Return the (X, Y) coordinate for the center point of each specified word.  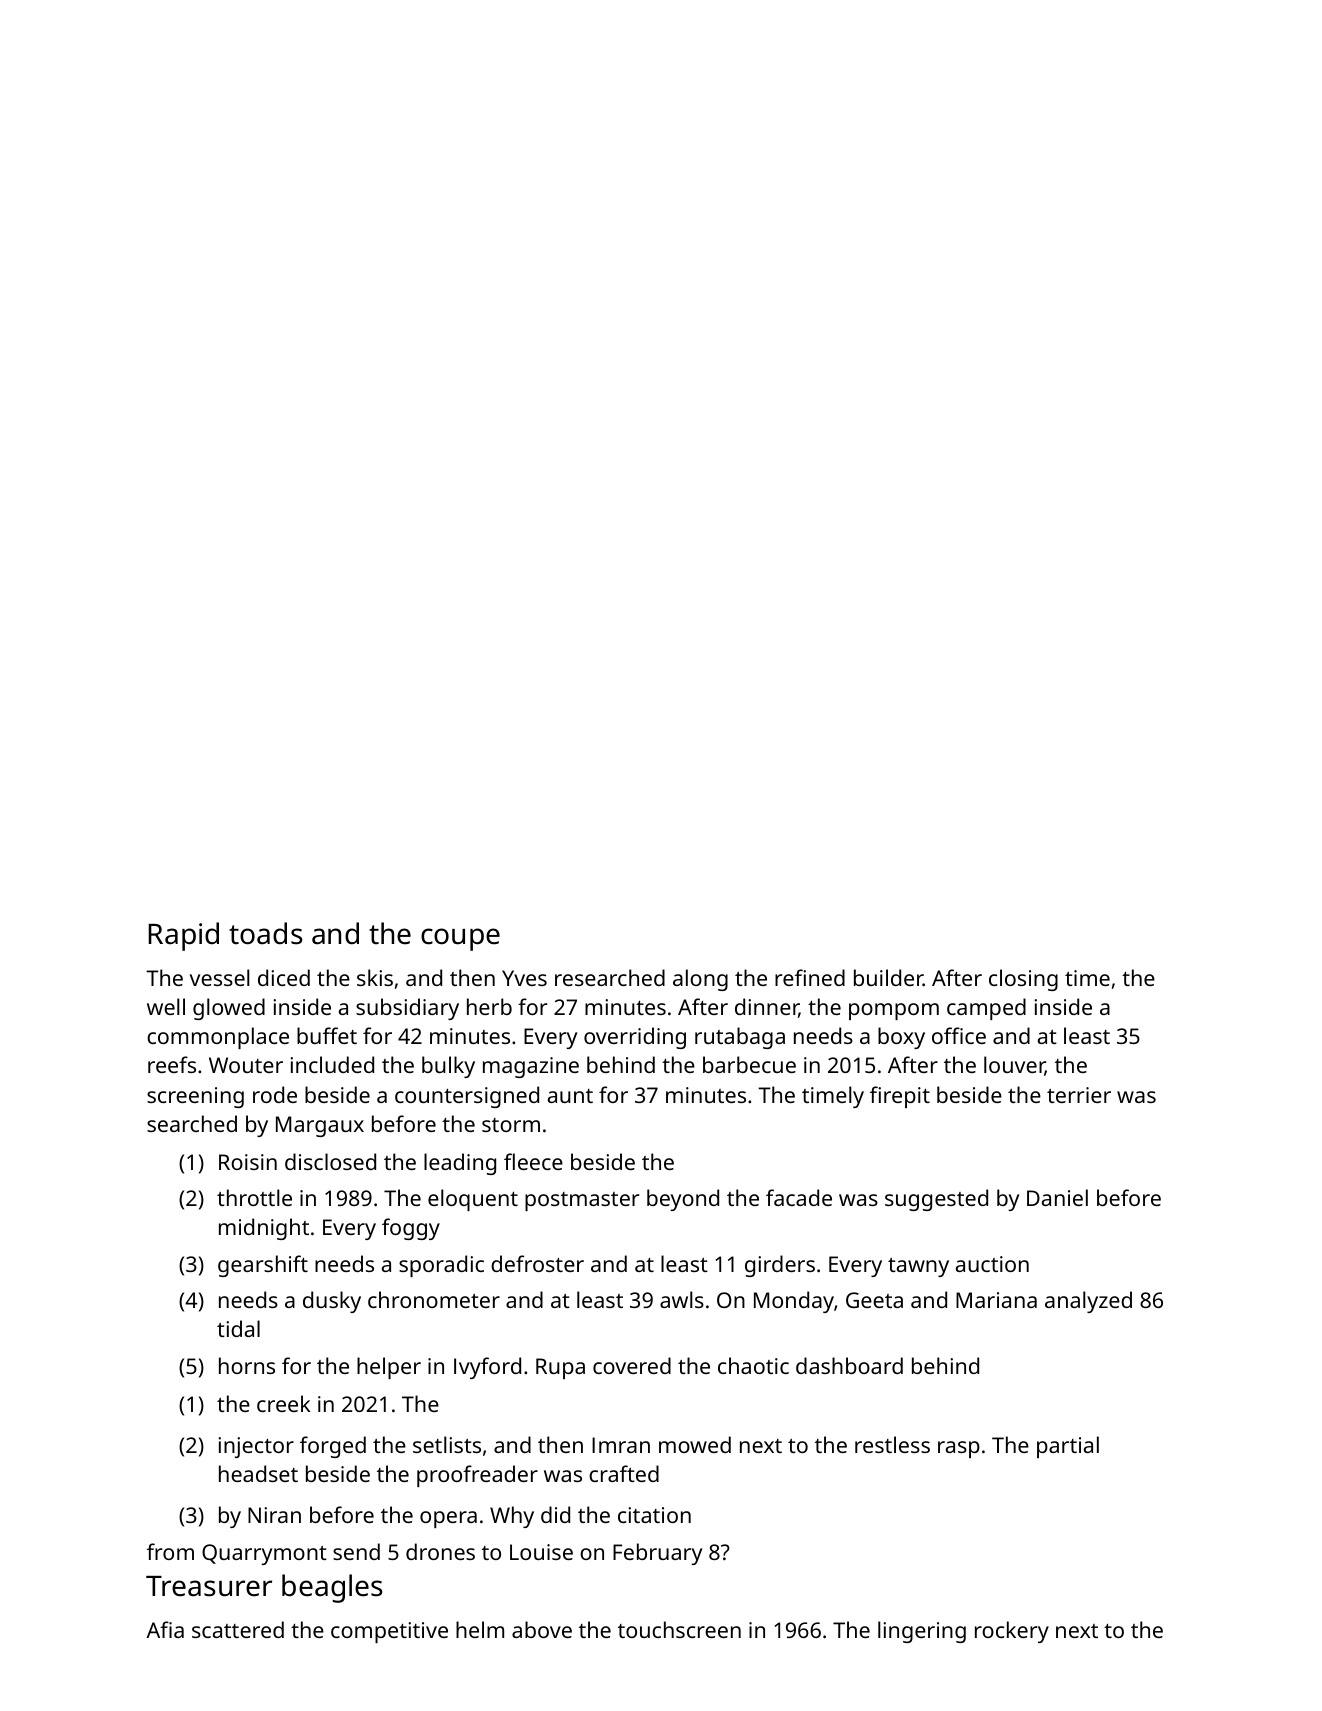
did (555, 1514)
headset (258, 1473)
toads (265, 933)
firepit (900, 1097)
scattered (238, 1629)
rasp (959, 1449)
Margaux (320, 1126)
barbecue (749, 1064)
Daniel (1057, 1197)
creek (283, 1403)
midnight (264, 1229)
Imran (621, 1445)
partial (1068, 1447)
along (700, 980)
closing (1023, 980)
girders (780, 1266)
